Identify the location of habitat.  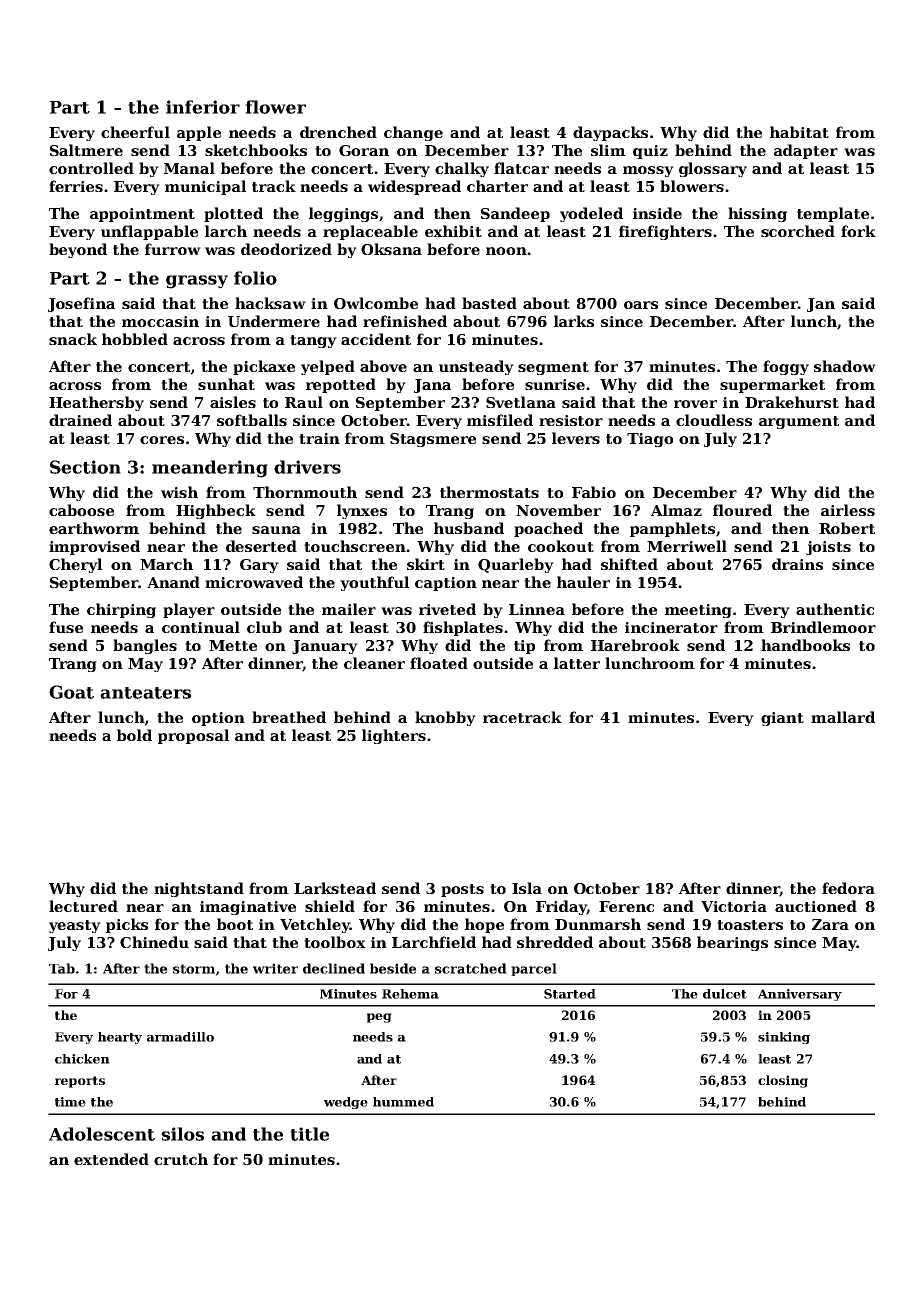
(799, 132).
